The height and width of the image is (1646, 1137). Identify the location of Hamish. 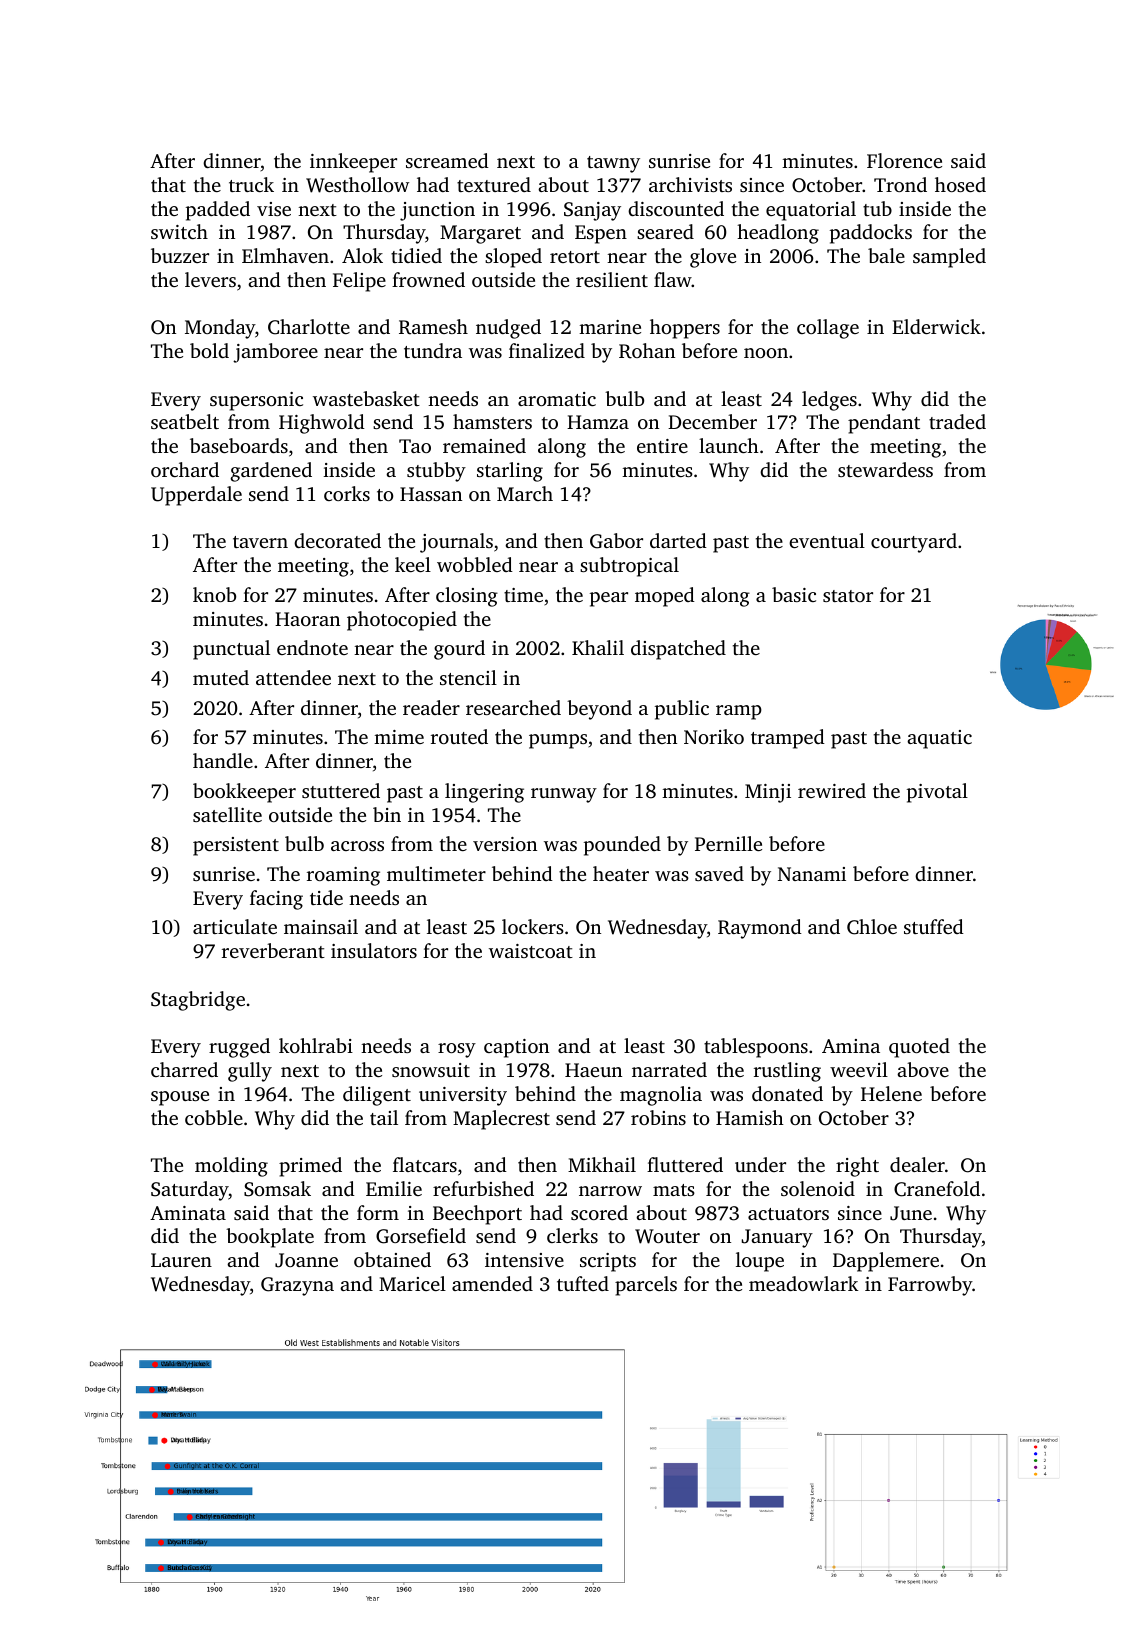
(750, 1117).
